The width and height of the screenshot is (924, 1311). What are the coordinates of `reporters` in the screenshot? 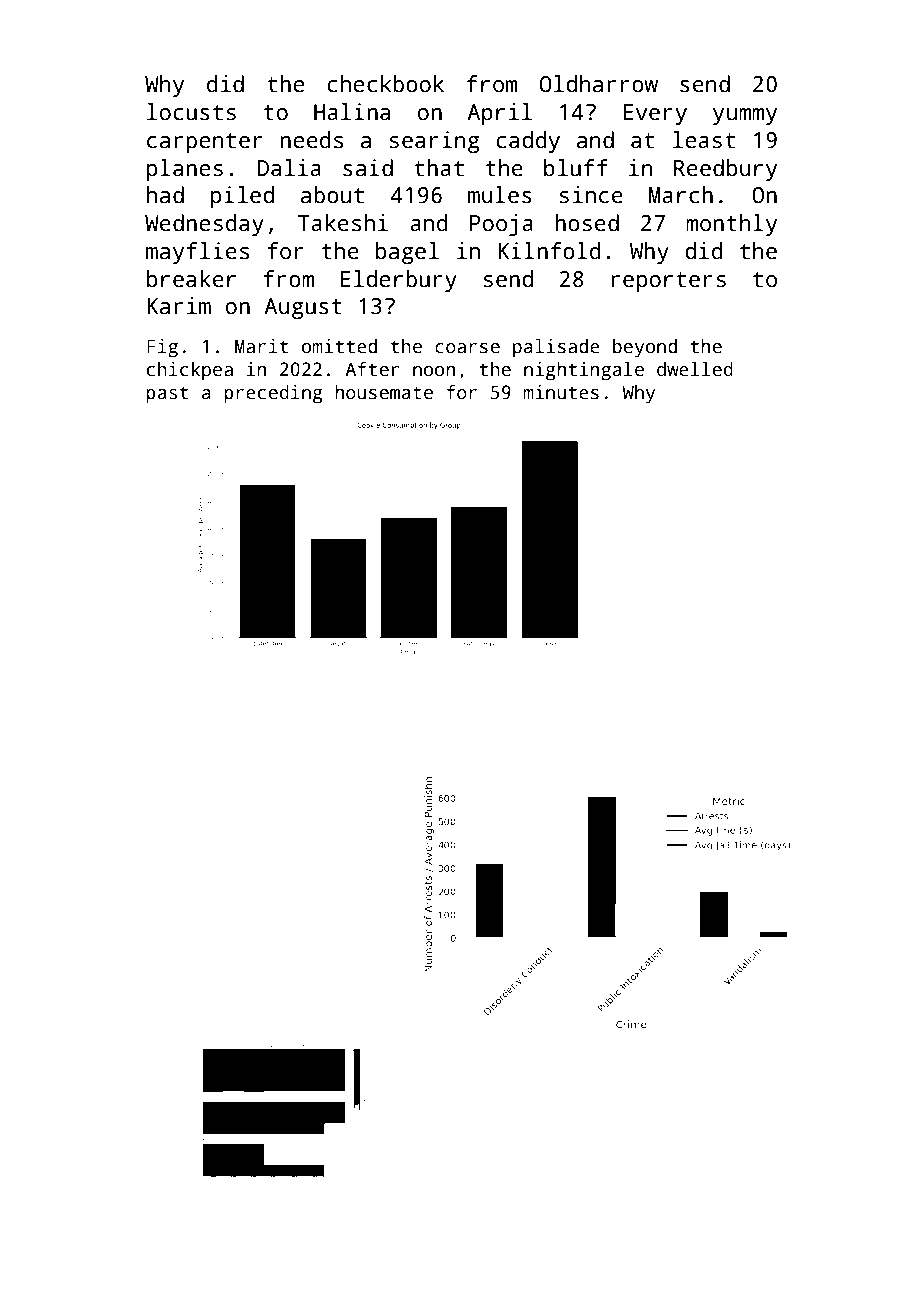 It's located at (668, 282).
